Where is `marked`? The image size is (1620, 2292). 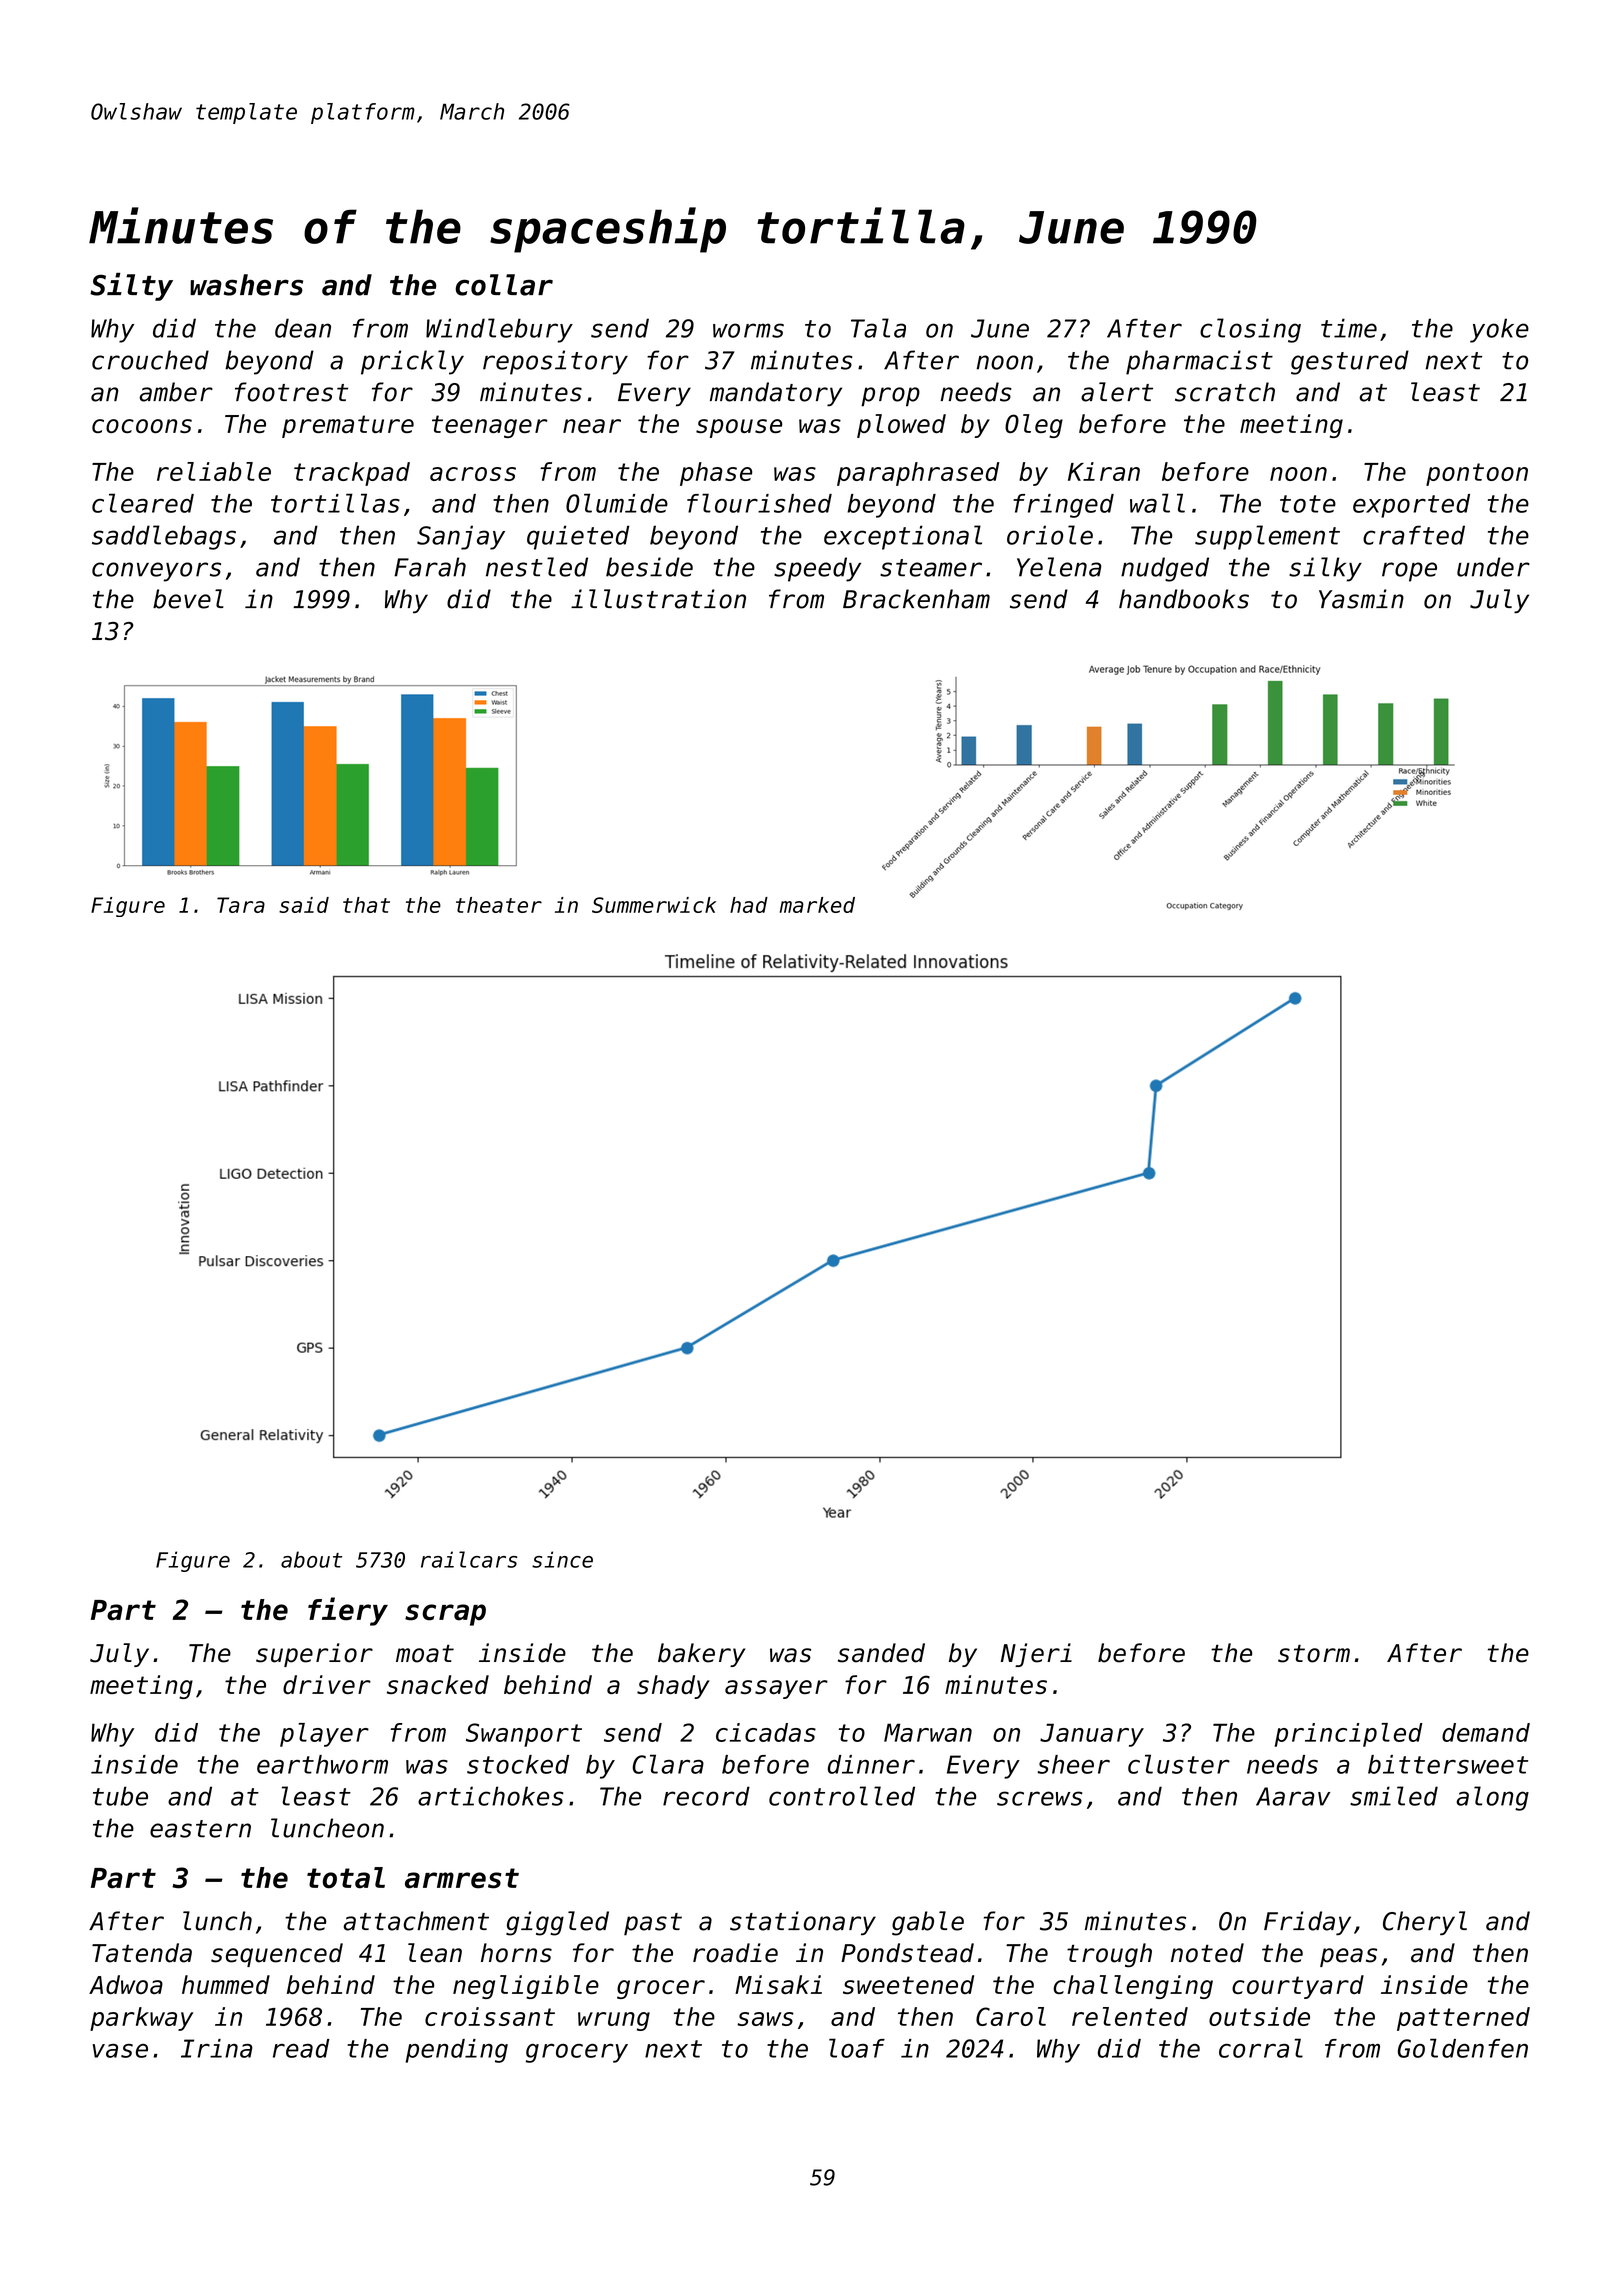
marked is located at coordinates (817, 905).
